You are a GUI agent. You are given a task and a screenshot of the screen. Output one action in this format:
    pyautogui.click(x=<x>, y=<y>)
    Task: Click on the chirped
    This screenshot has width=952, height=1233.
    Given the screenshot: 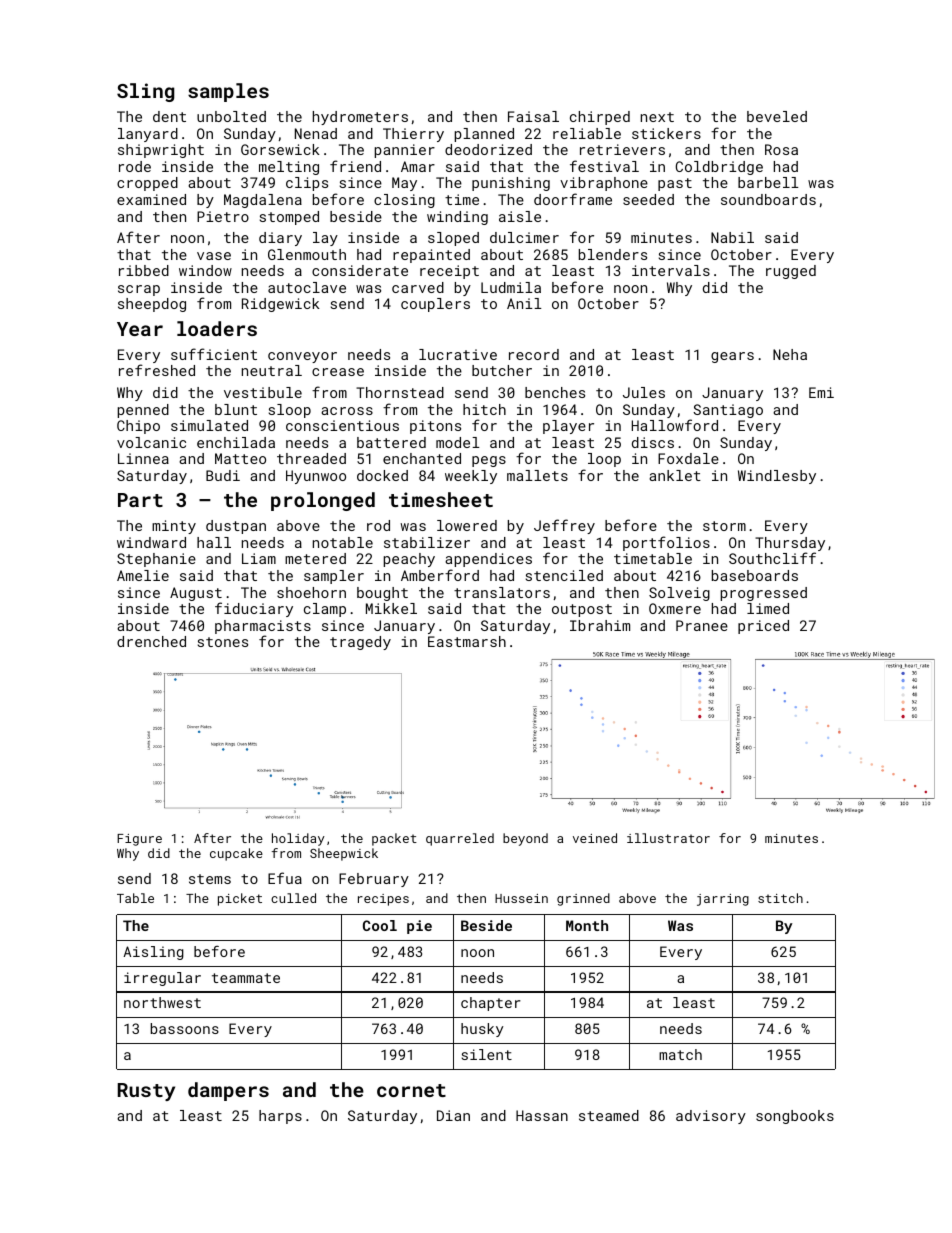 What is the action you would take?
    pyautogui.click(x=600, y=118)
